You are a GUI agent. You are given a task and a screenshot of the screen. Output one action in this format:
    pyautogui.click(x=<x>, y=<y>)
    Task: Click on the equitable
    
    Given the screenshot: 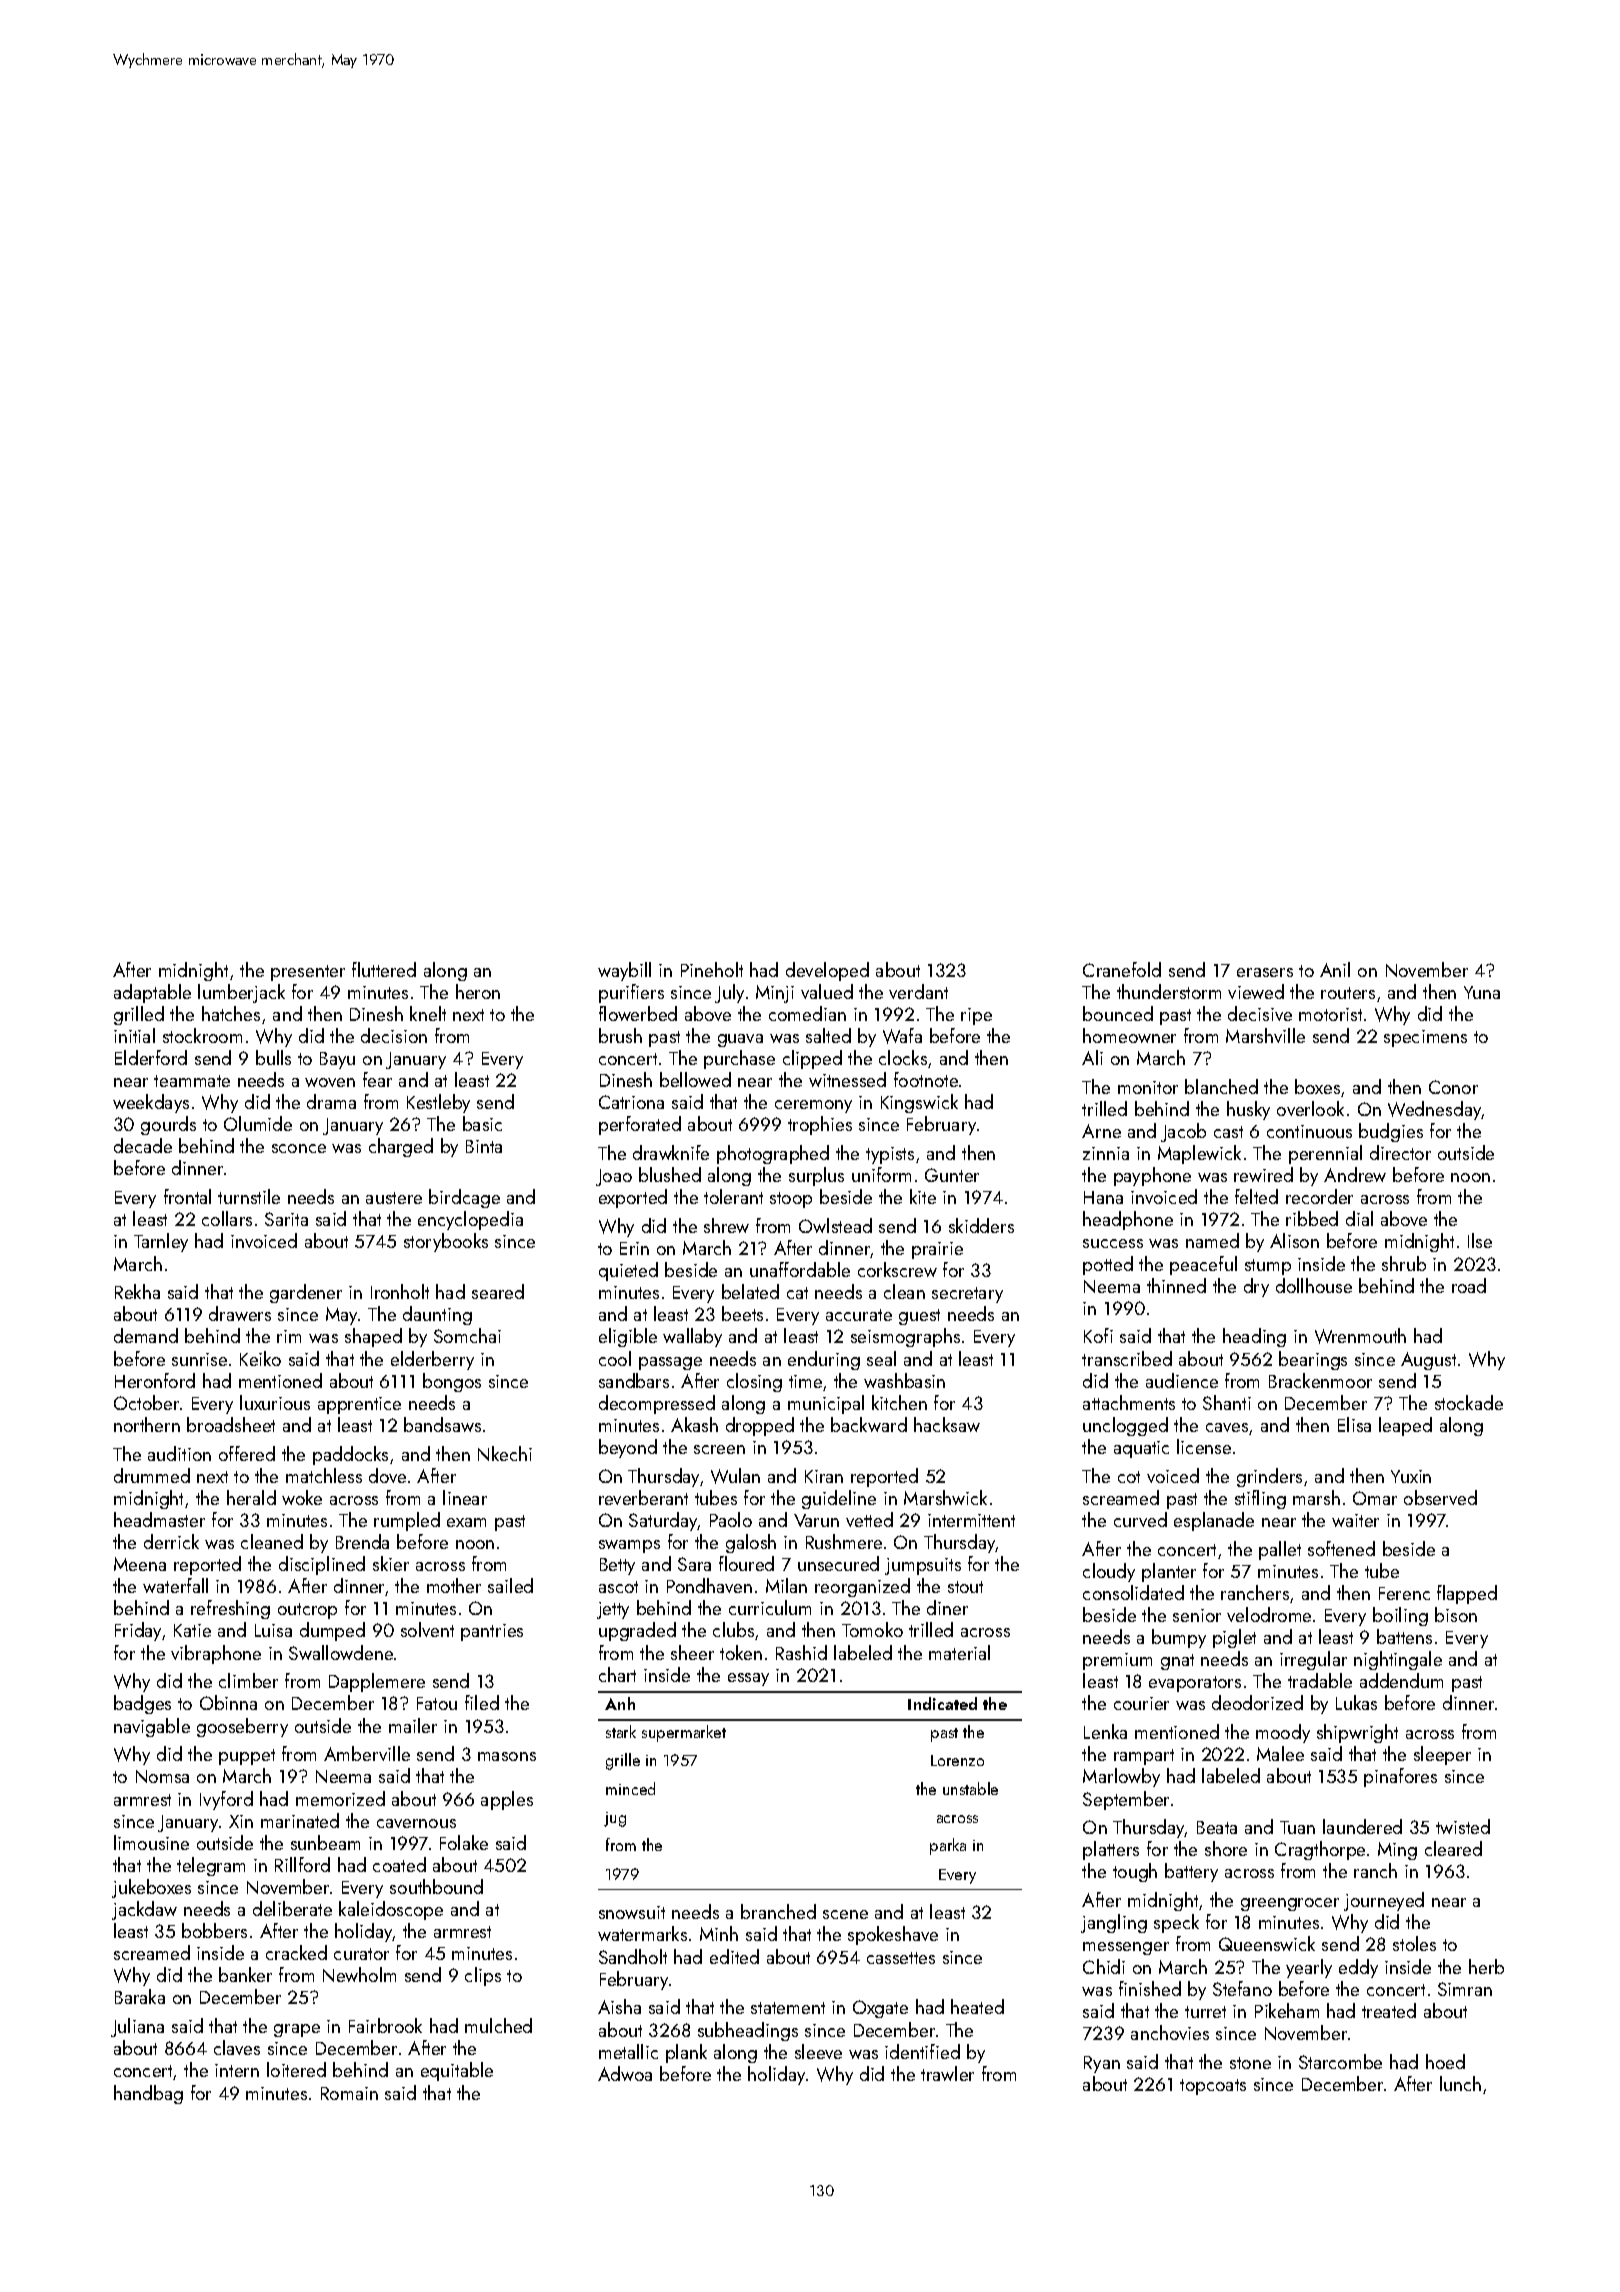 What is the action you would take?
    pyautogui.click(x=457, y=2071)
